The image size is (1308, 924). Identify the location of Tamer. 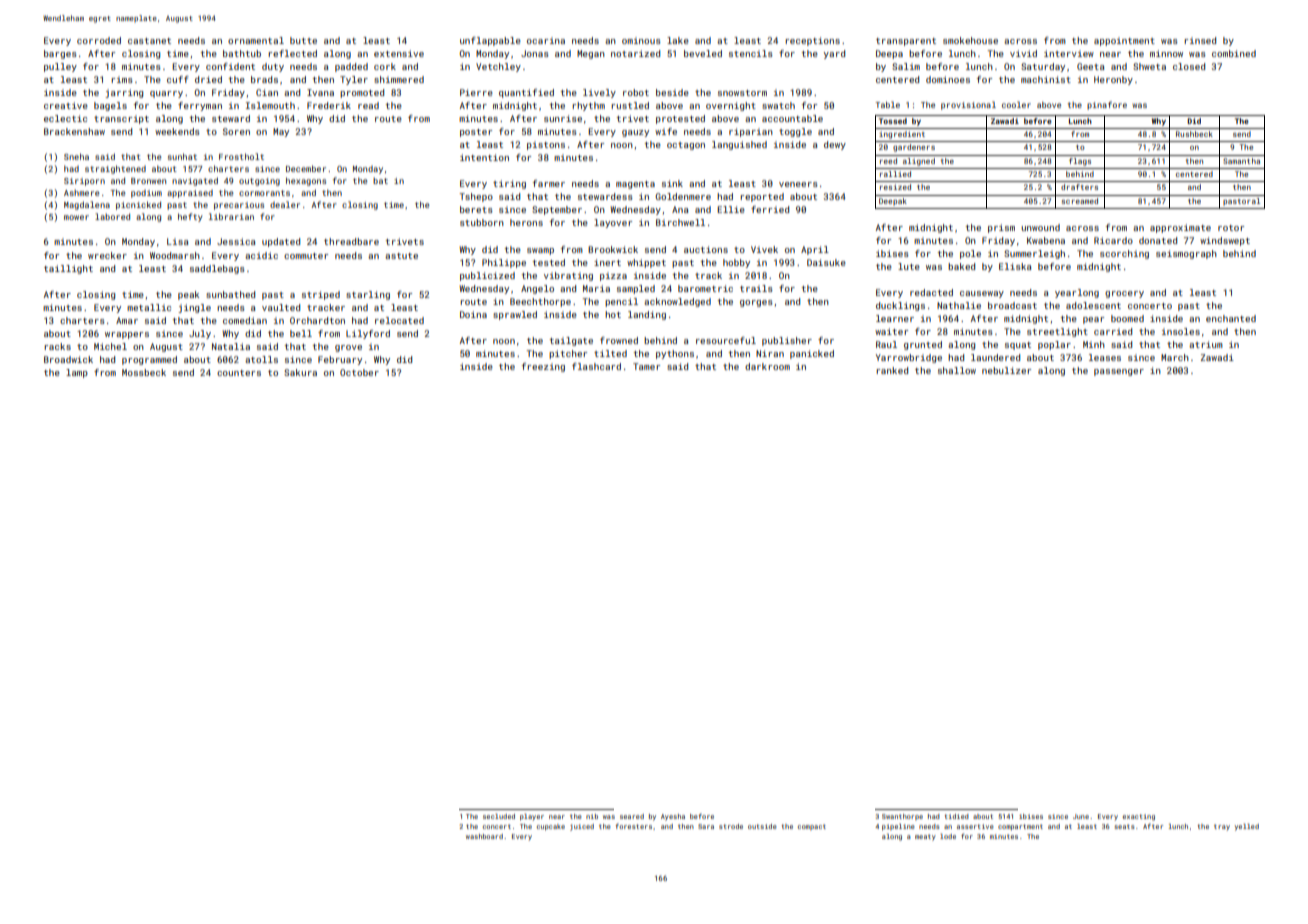
(646, 366).
